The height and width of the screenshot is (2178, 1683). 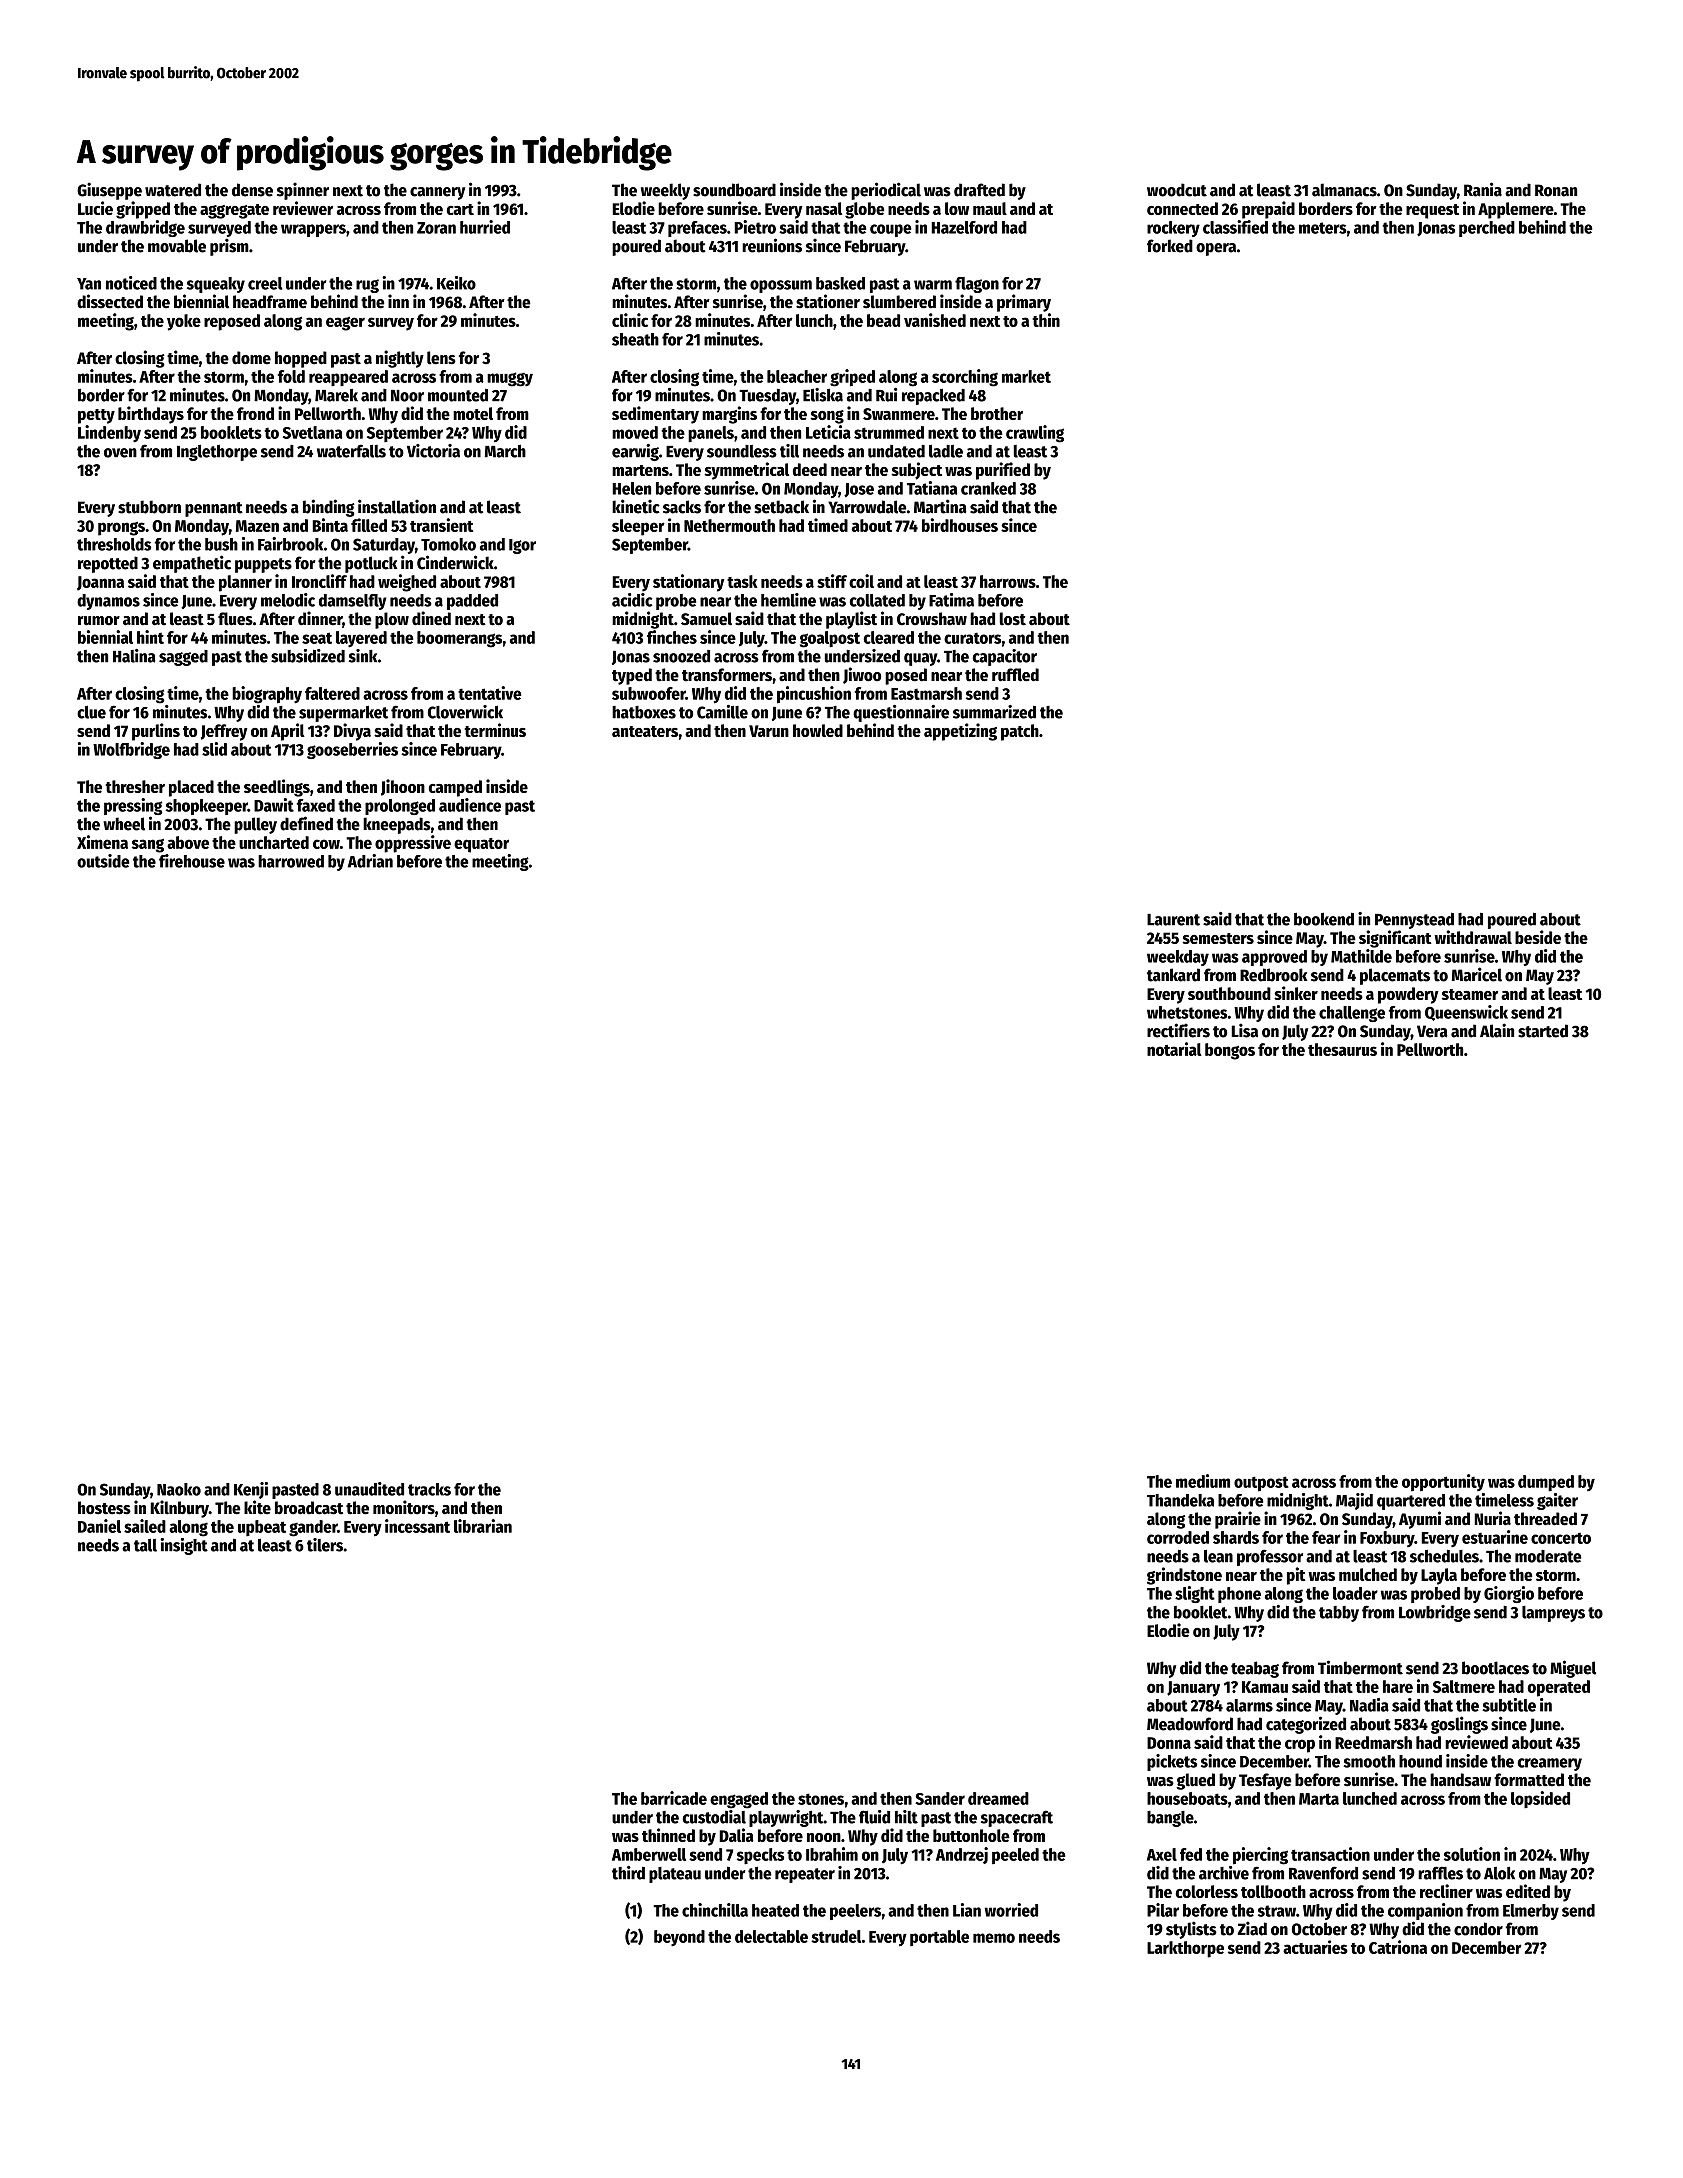 I want to click on Adrian, so click(x=370, y=861).
